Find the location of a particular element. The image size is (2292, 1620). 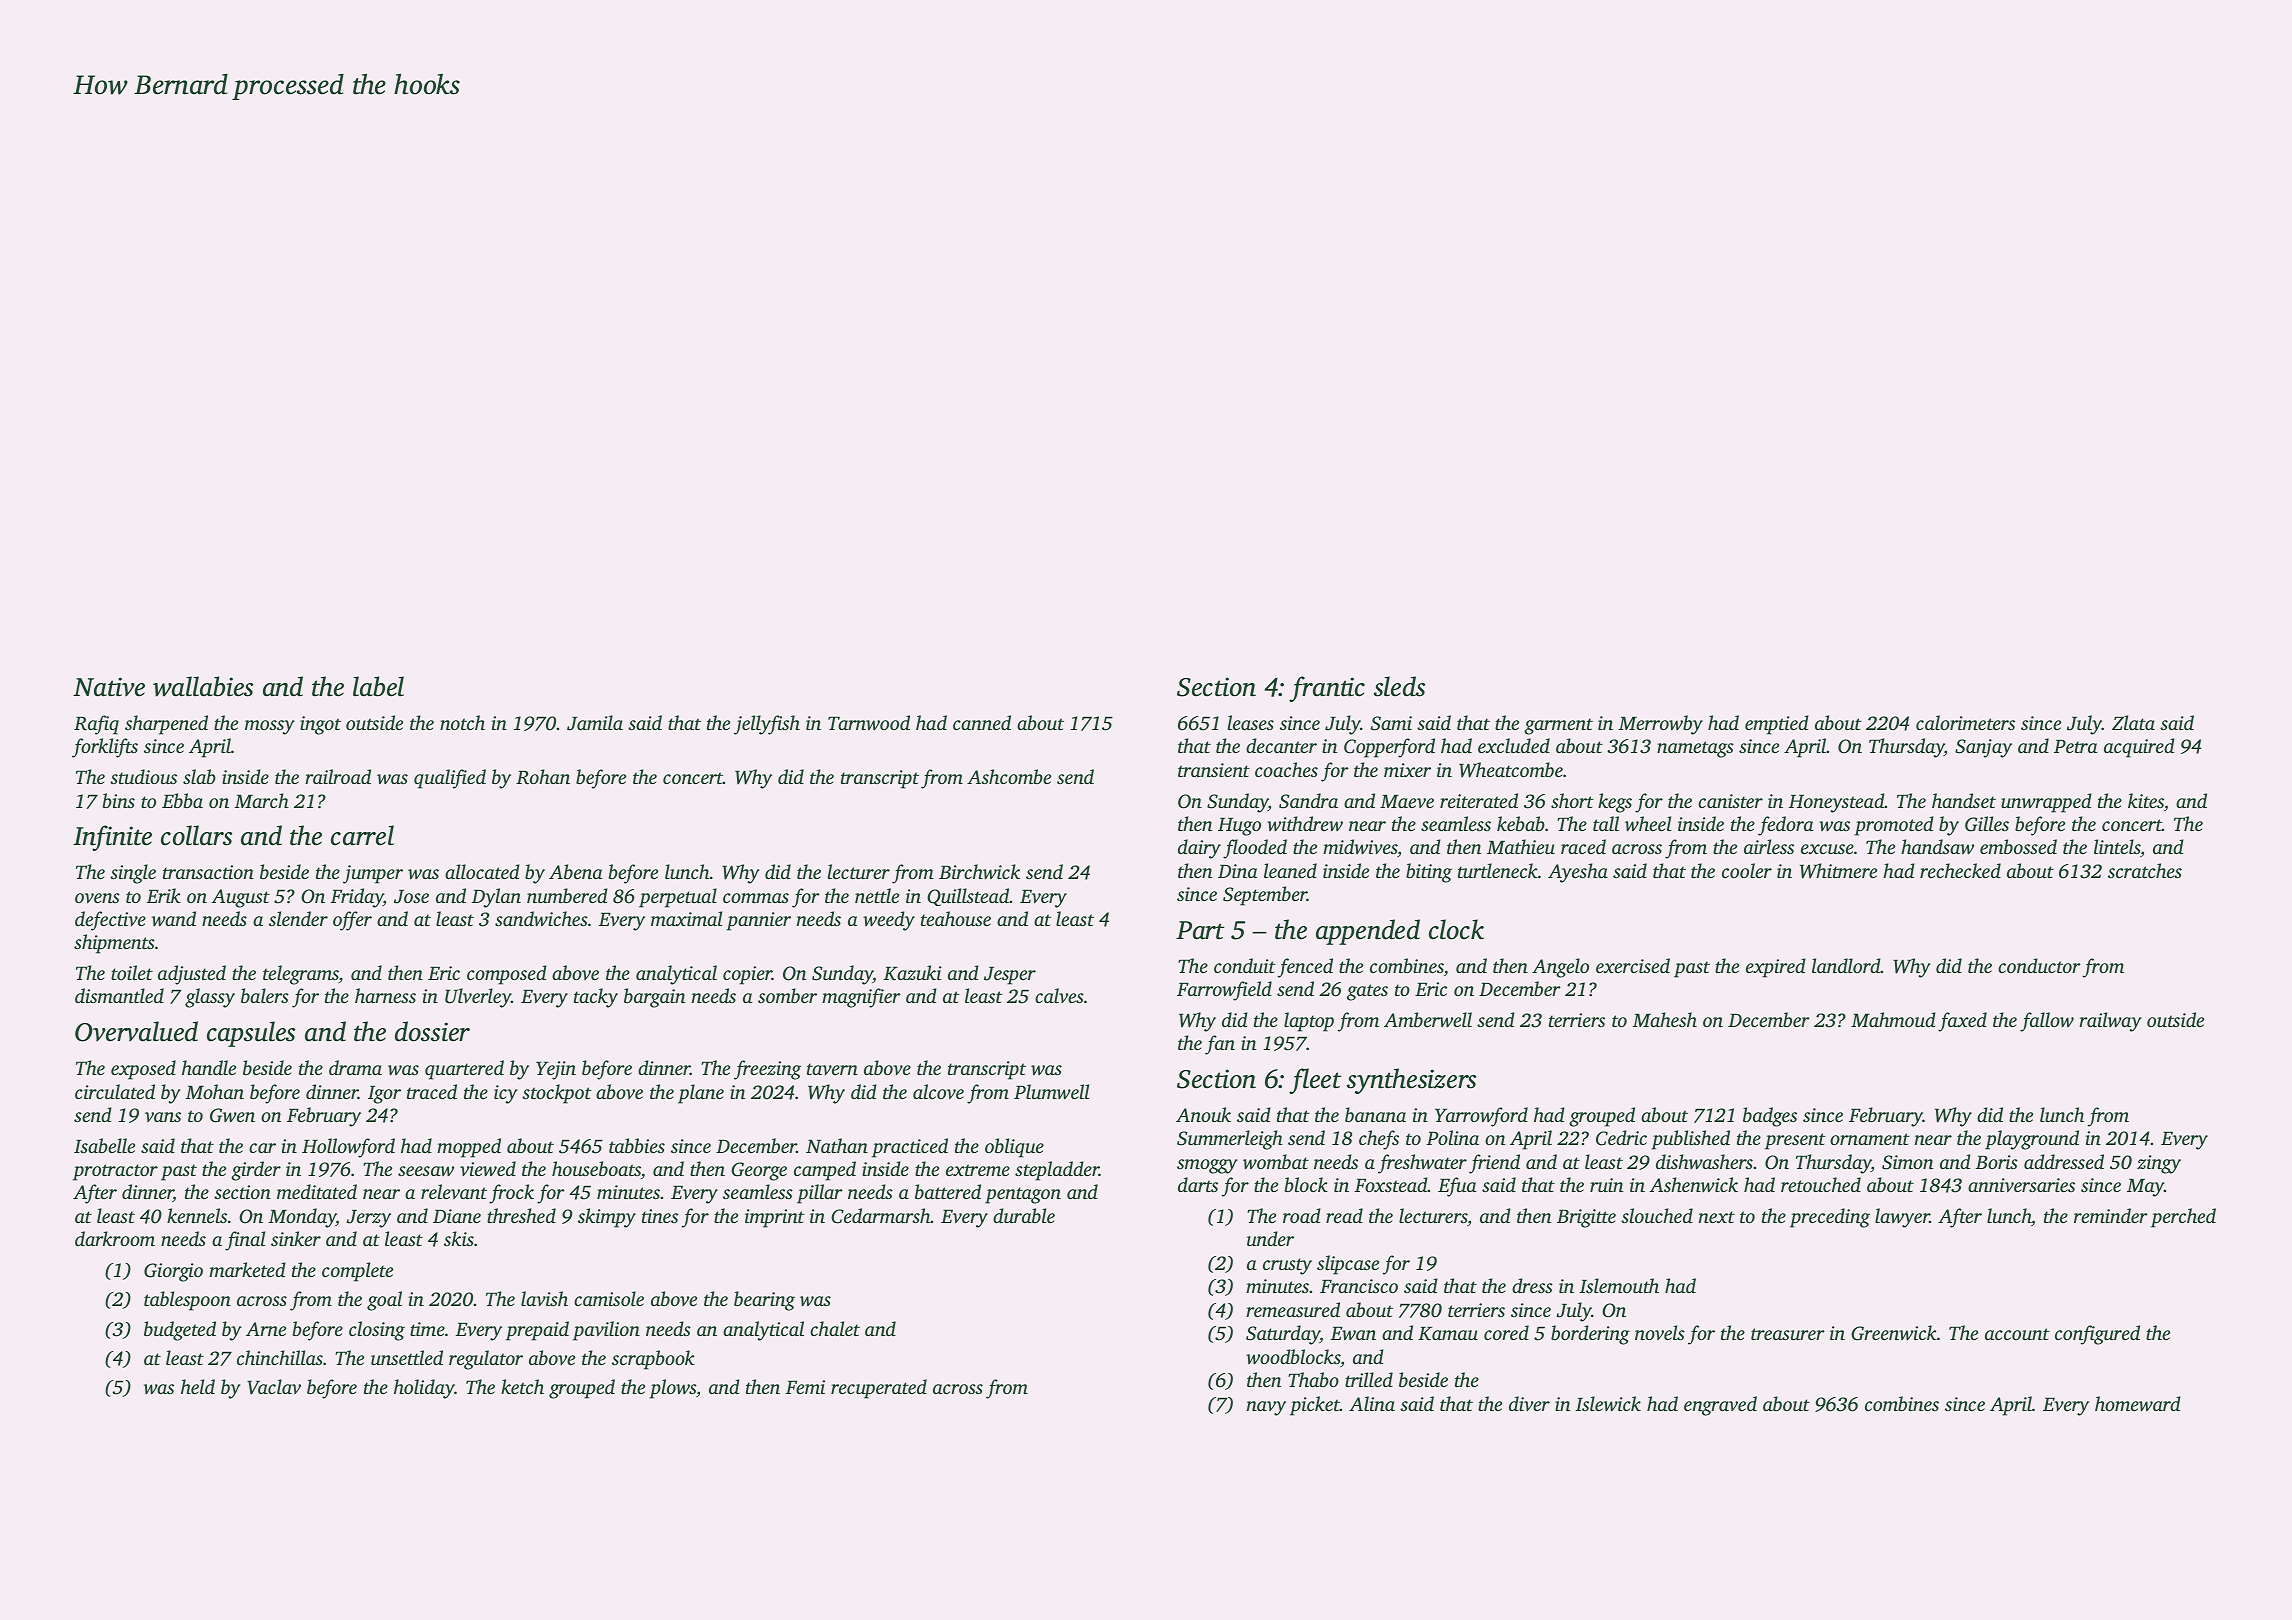

sleds is located at coordinates (1399, 686).
